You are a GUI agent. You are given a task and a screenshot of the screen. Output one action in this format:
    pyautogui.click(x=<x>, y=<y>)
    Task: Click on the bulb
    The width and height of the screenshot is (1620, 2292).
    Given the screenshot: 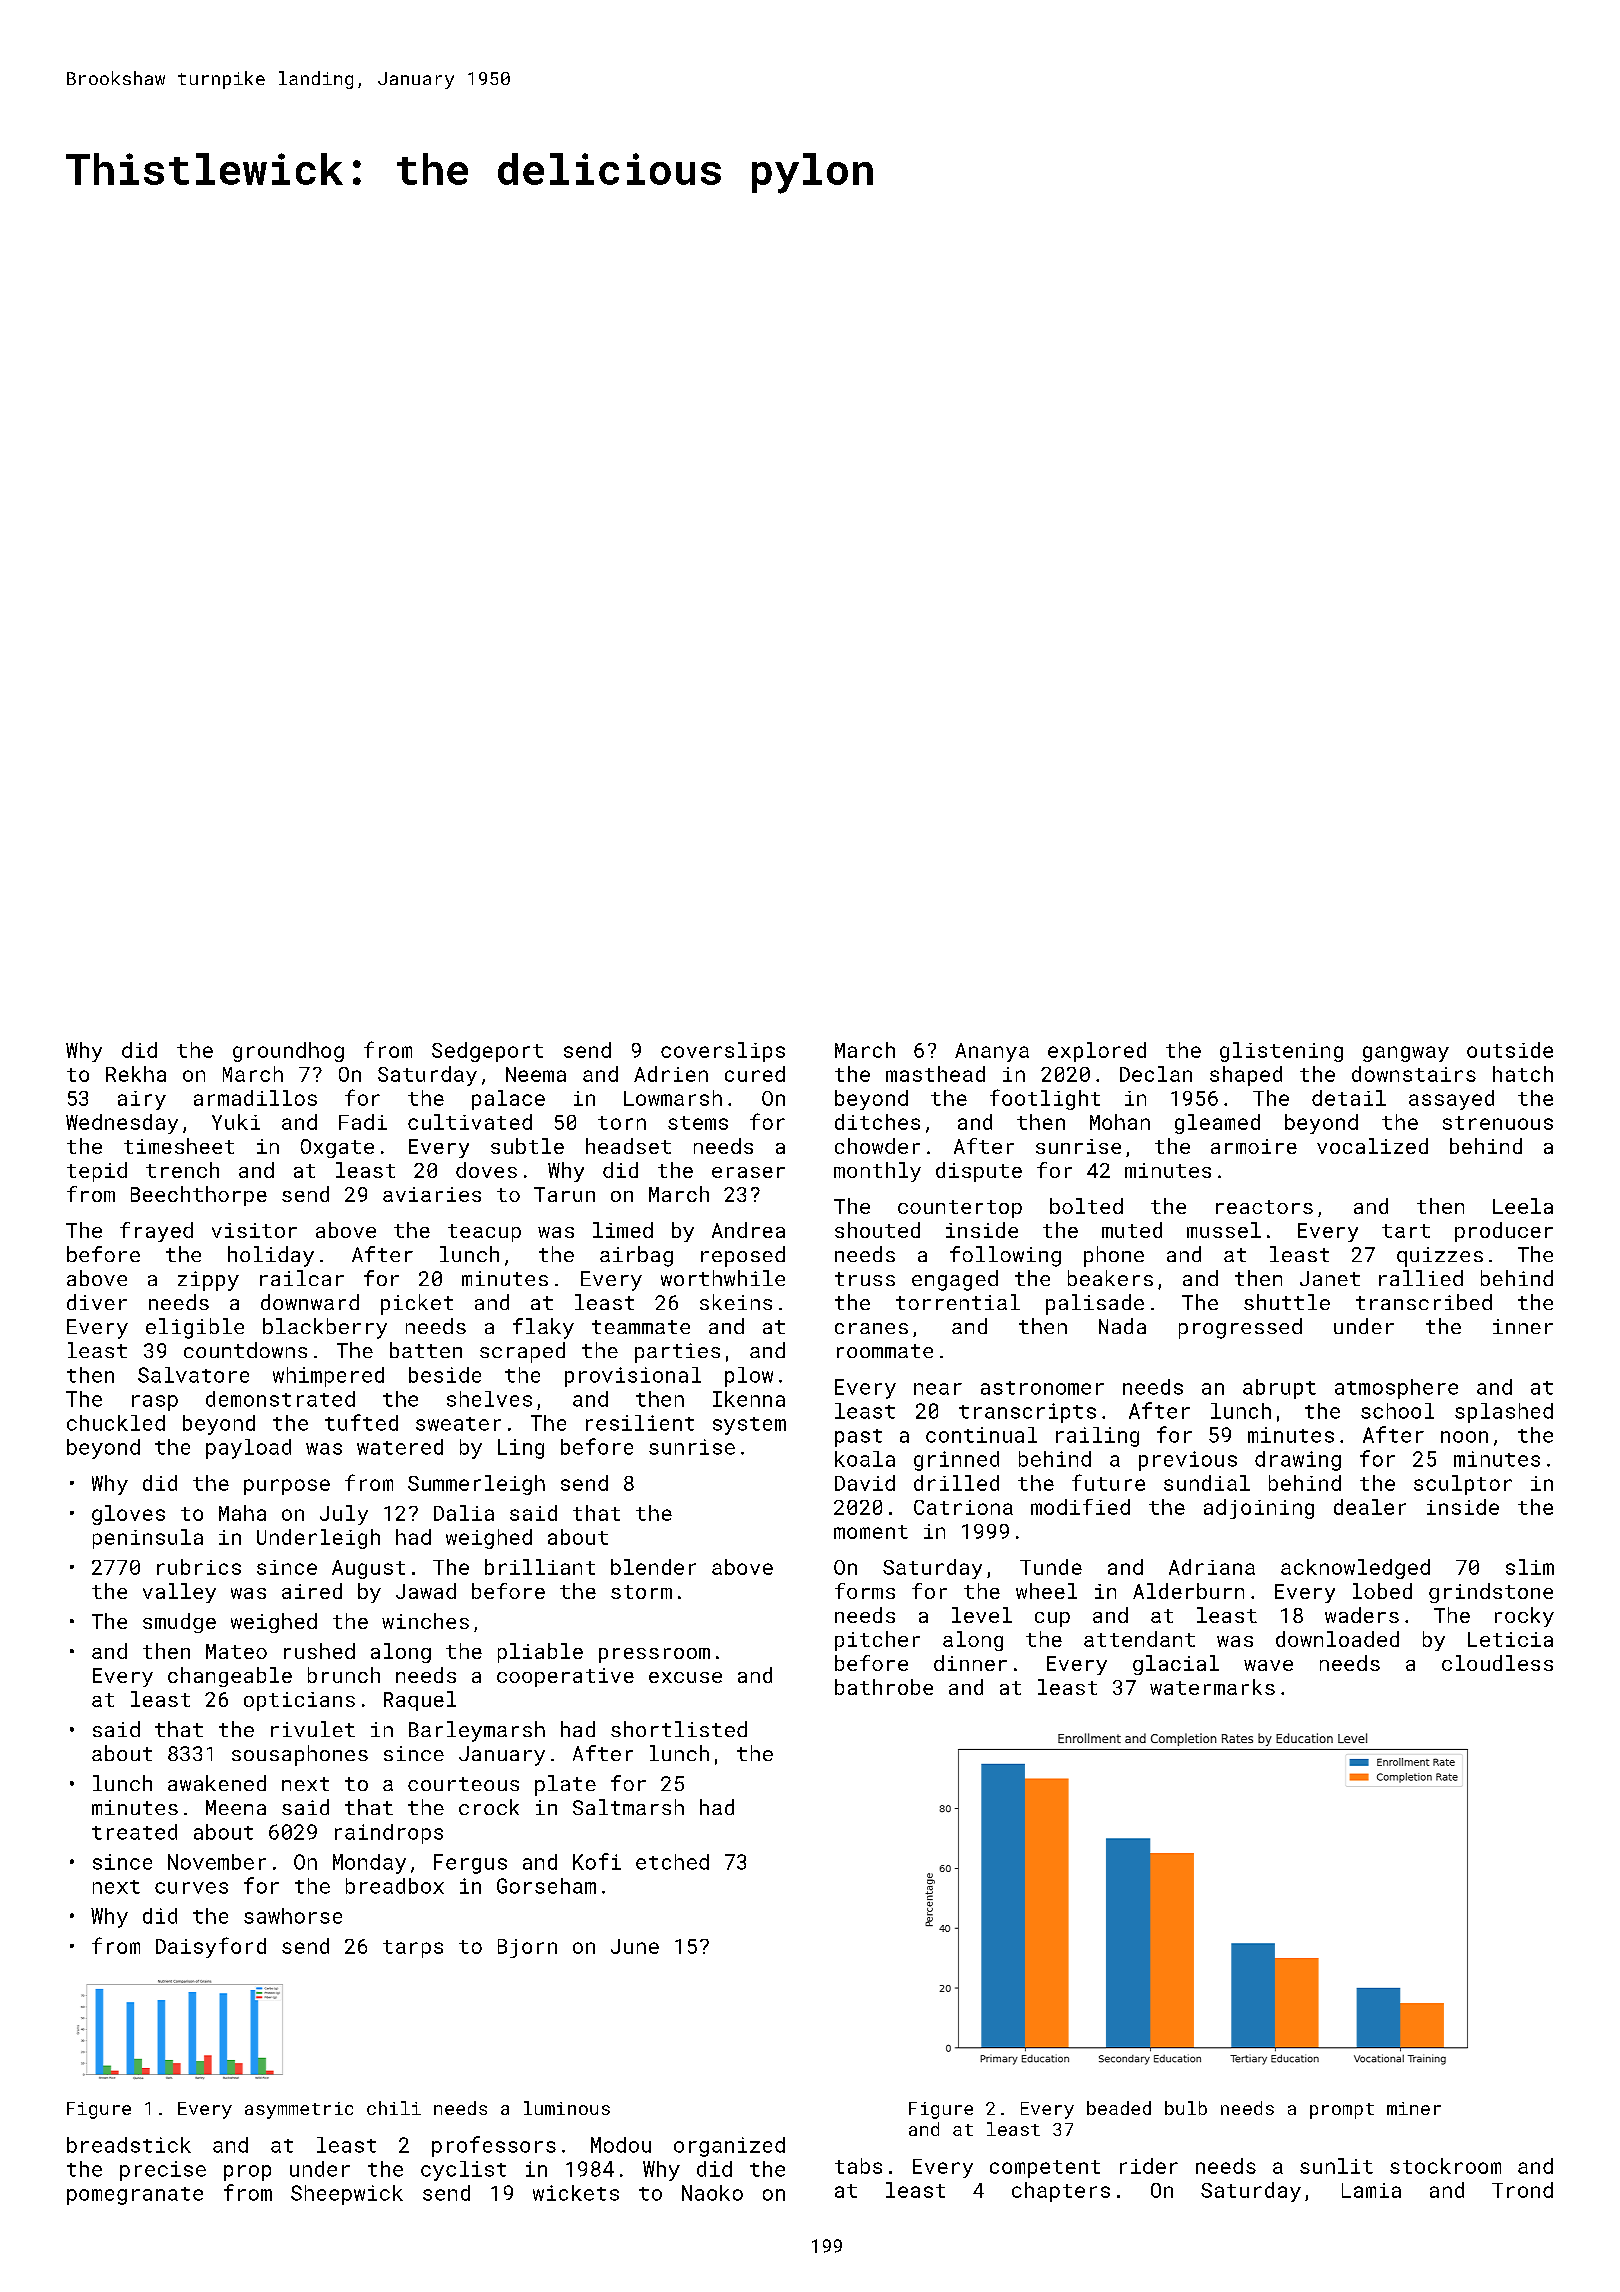 What is the action you would take?
    pyautogui.click(x=1186, y=2108)
